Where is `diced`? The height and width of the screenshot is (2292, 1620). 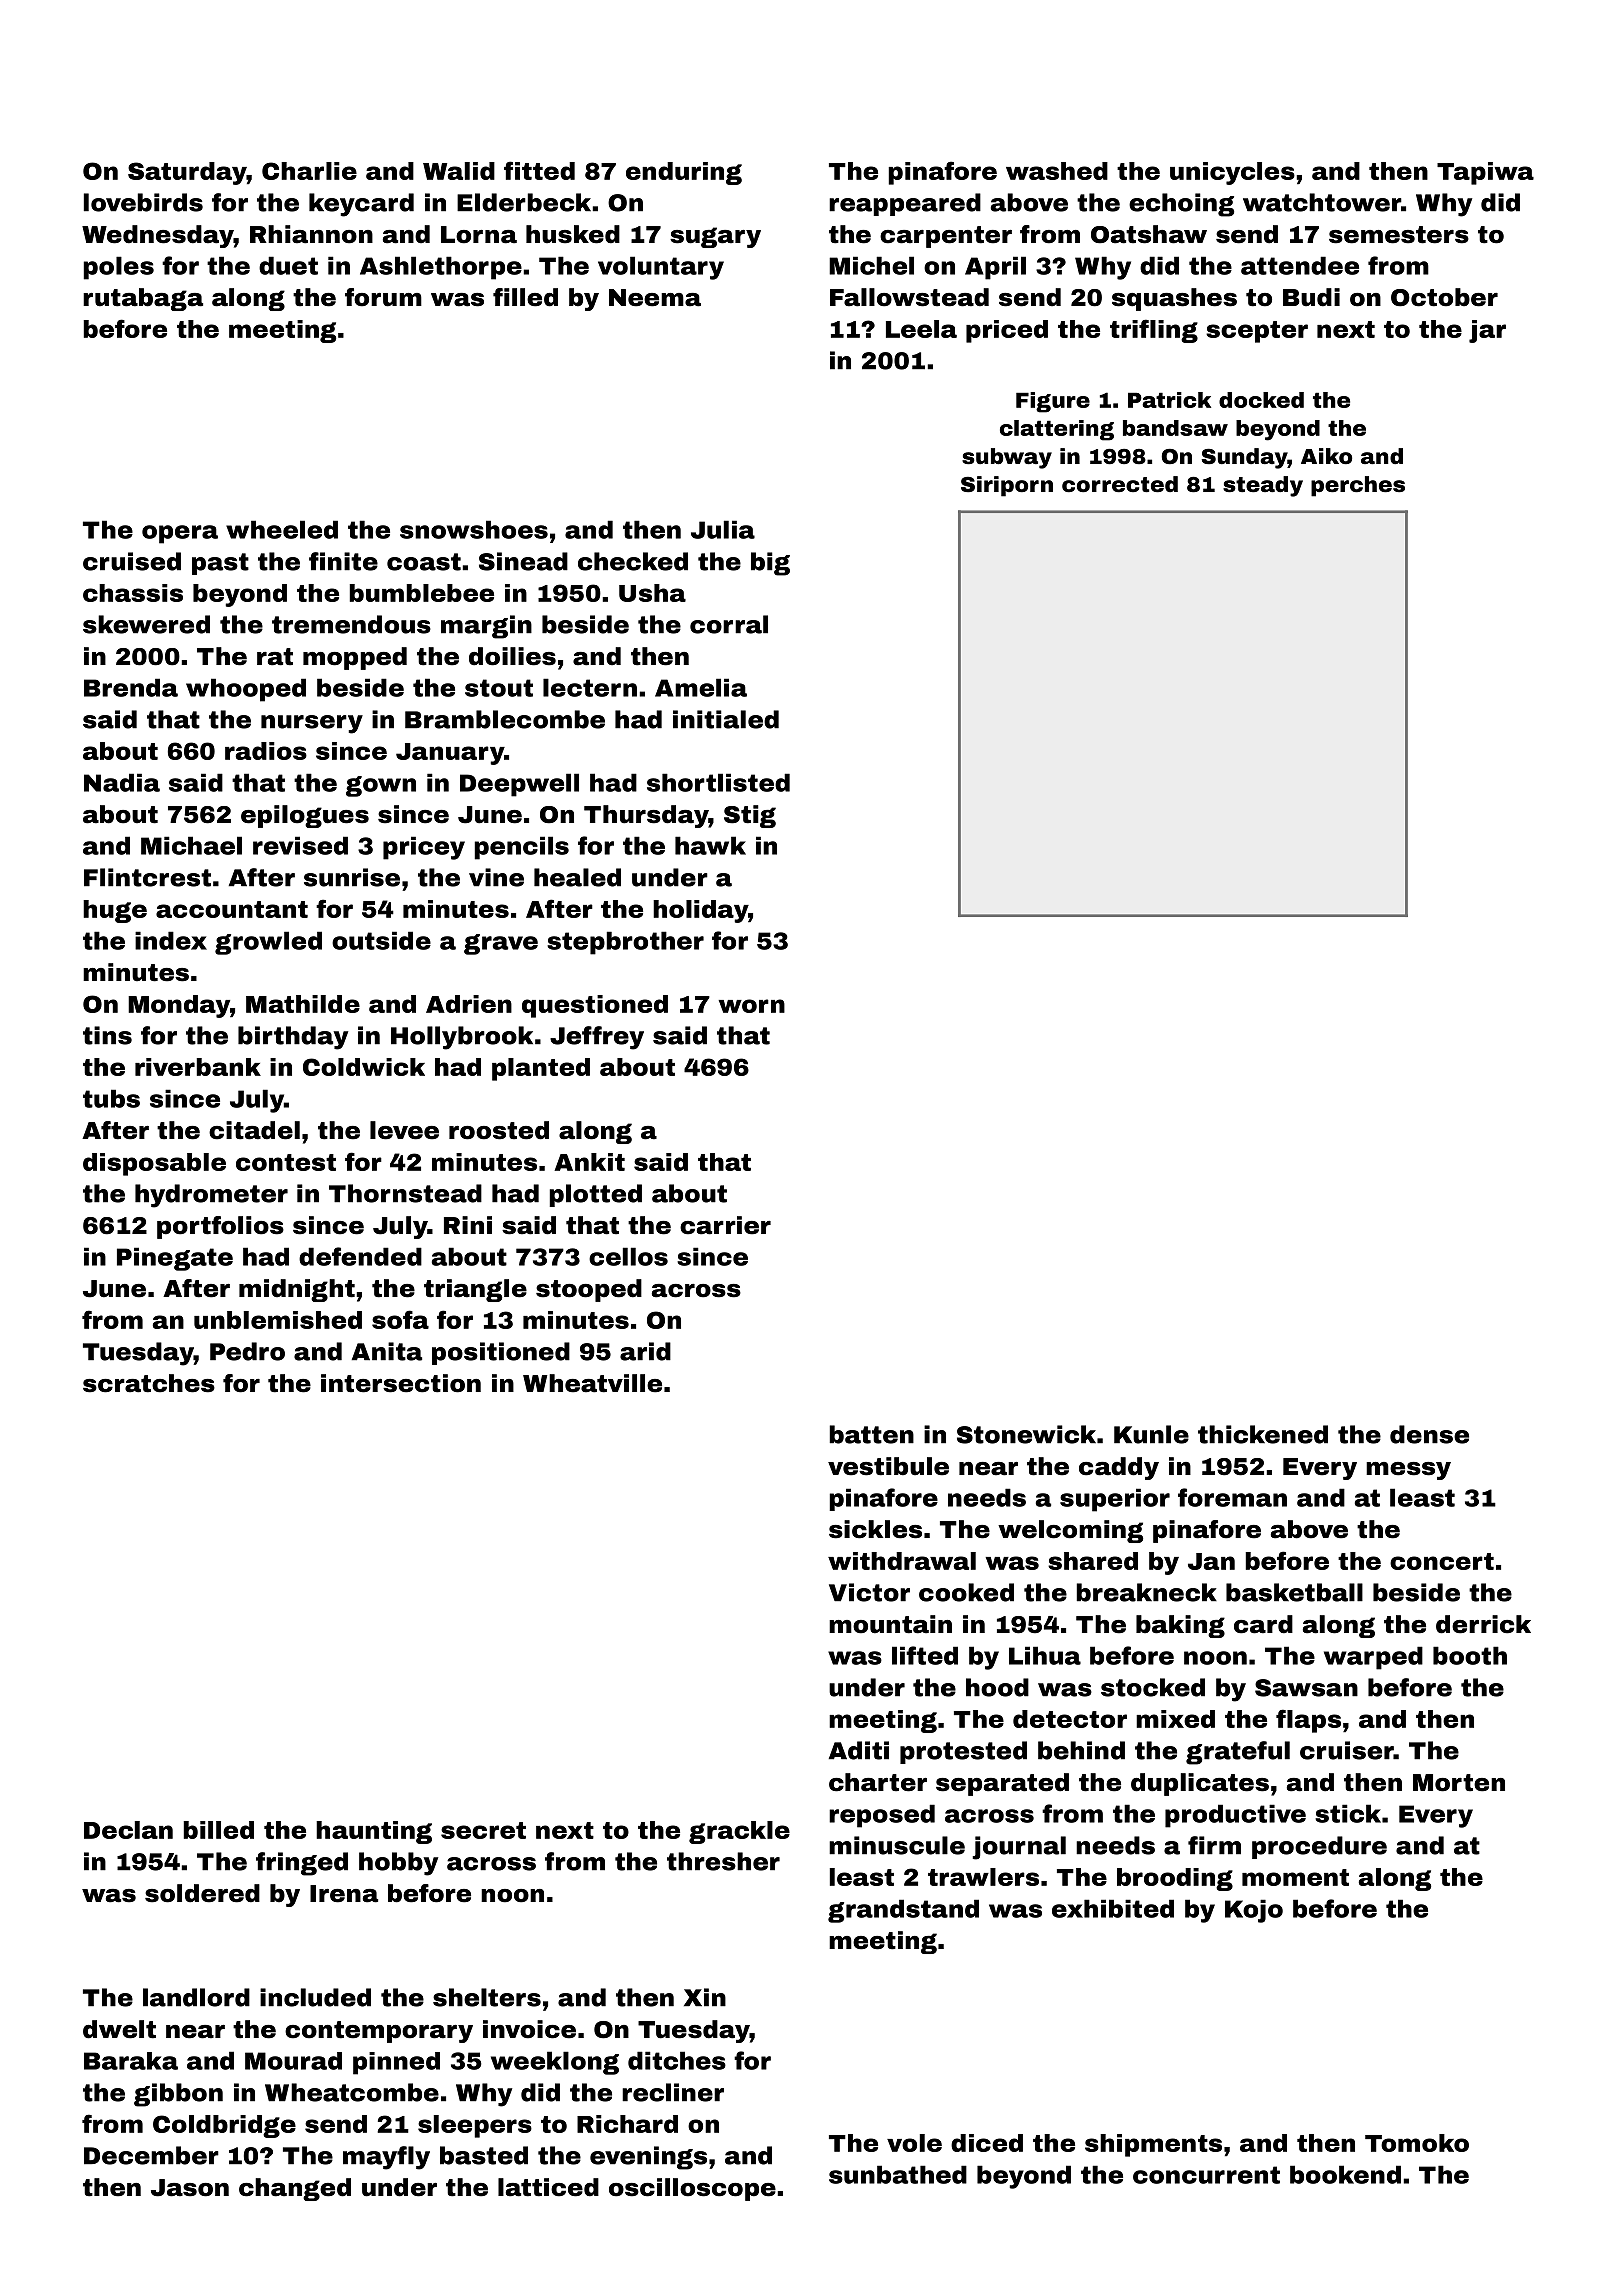
diced is located at coordinates (987, 2143).
